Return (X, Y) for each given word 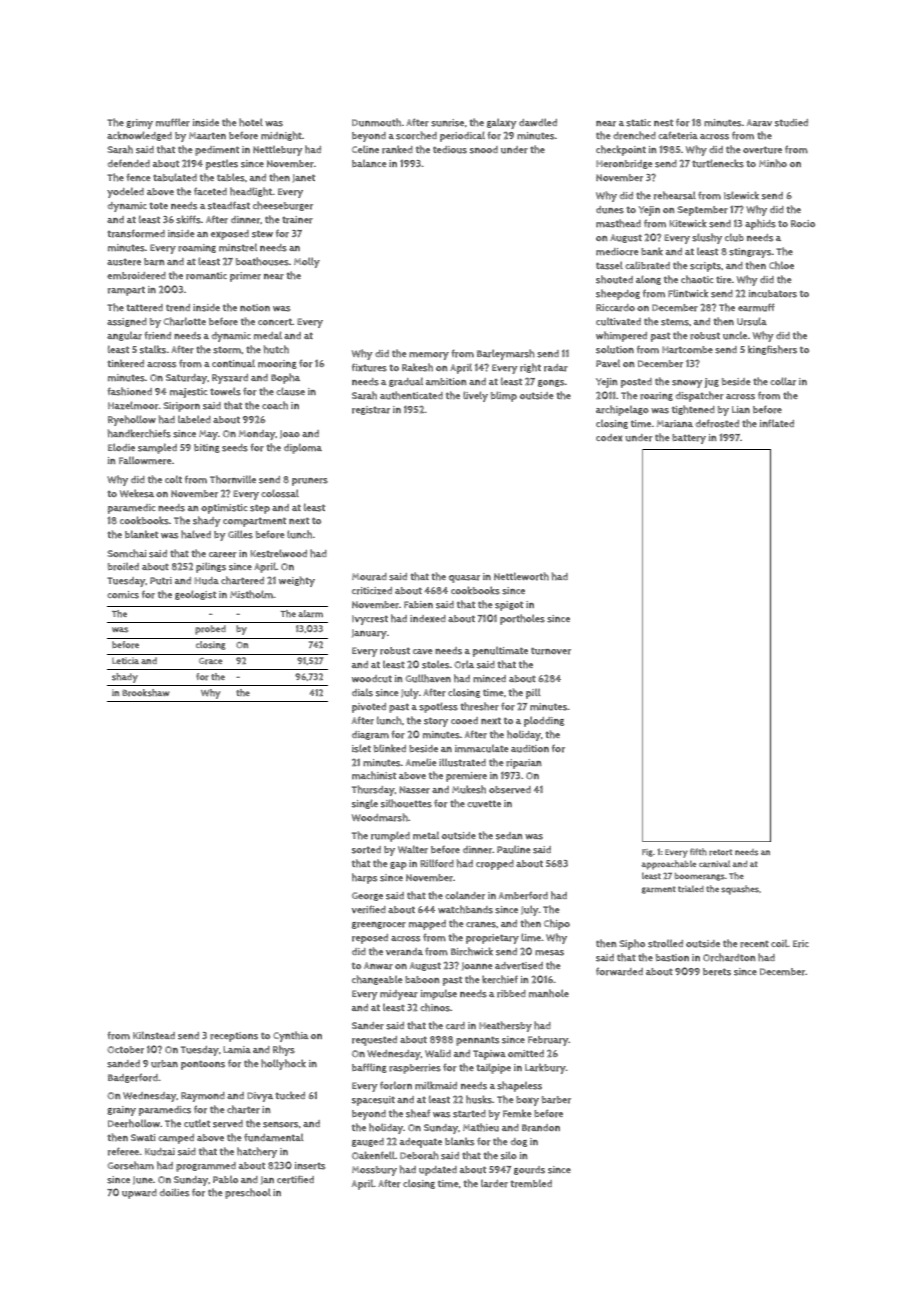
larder (494, 1184)
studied (791, 123)
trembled (531, 1183)
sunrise (447, 123)
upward (139, 1194)
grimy (139, 124)
